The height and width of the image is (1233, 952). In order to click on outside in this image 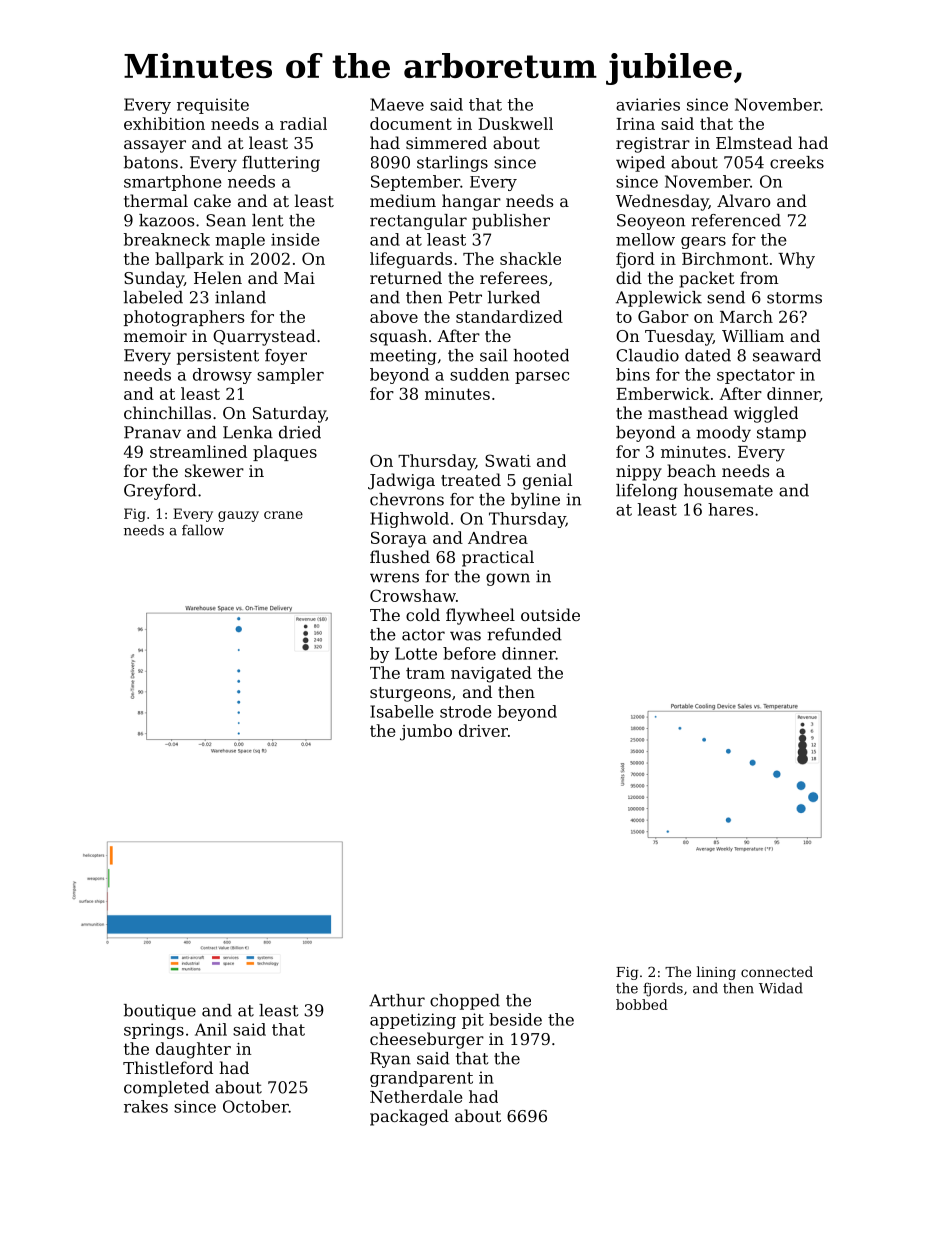, I will do `click(550, 614)`.
